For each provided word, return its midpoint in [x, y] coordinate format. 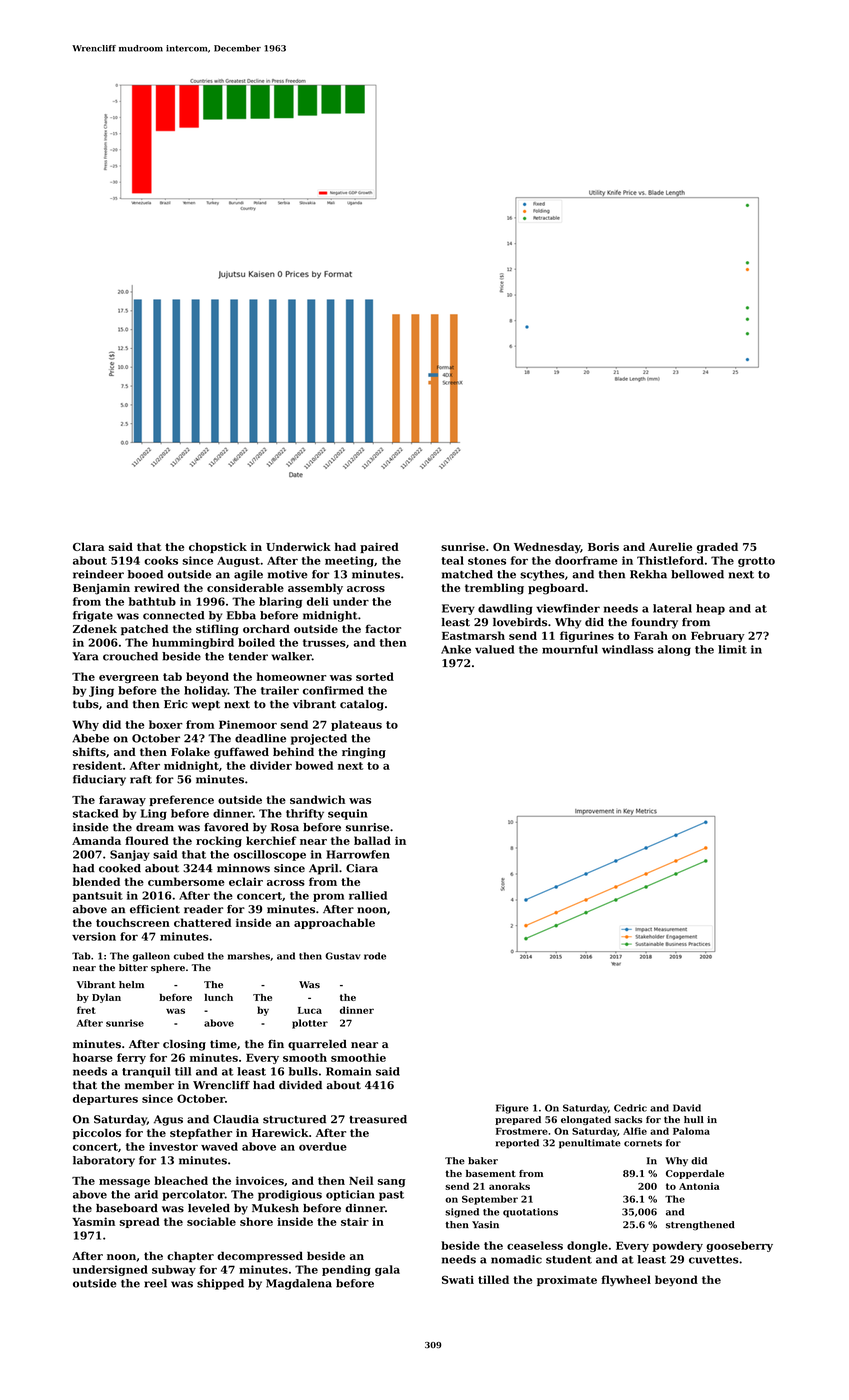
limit [732, 649]
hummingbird [193, 643]
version [94, 936]
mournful [570, 649]
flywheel [626, 1281]
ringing [364, 753]
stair [355, 1221]
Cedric [630, 1108]
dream [155, 827]
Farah [651, 635]
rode [375, 956]
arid [146, 1194]
